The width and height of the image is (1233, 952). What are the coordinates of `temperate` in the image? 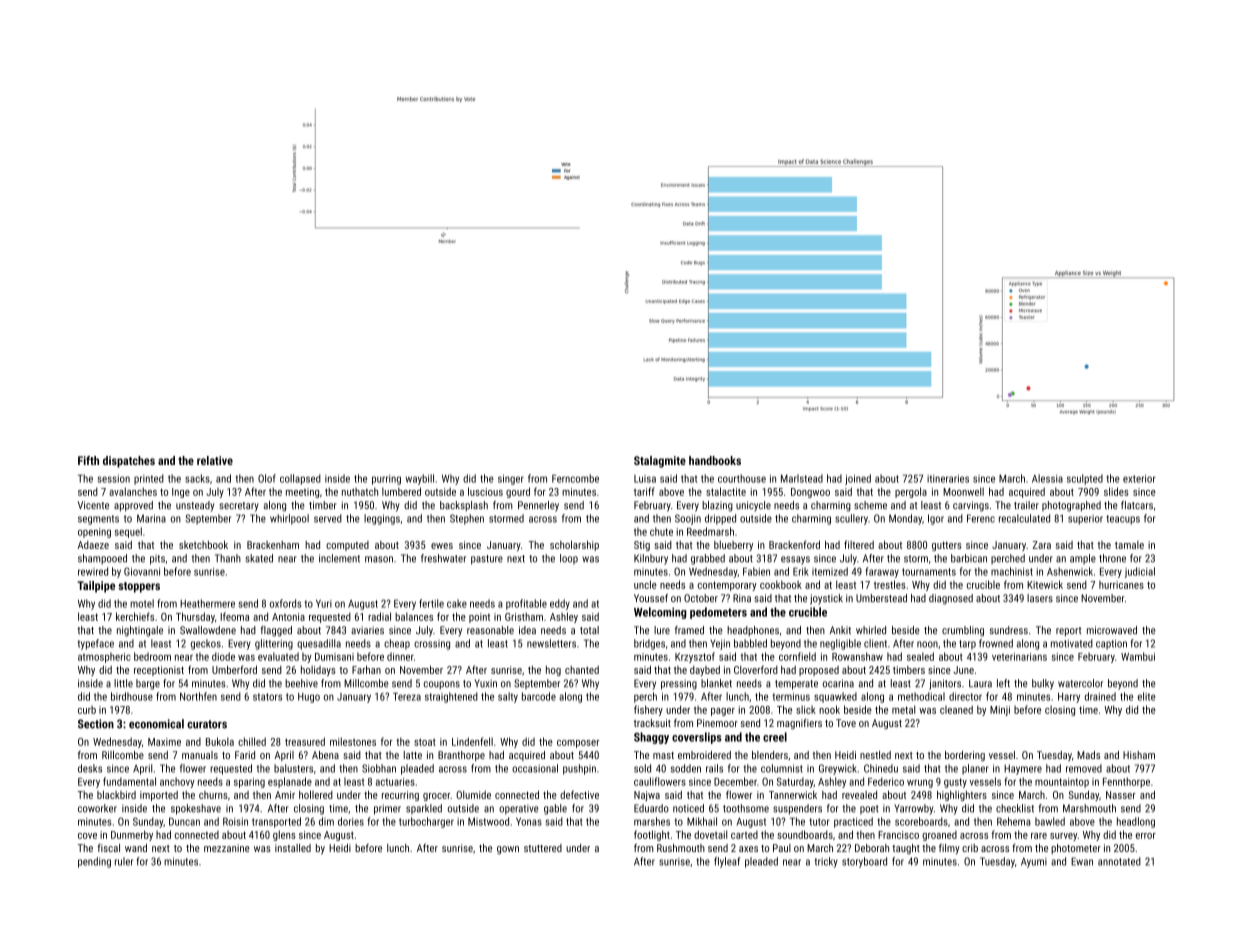 It's located at (796, 685).
